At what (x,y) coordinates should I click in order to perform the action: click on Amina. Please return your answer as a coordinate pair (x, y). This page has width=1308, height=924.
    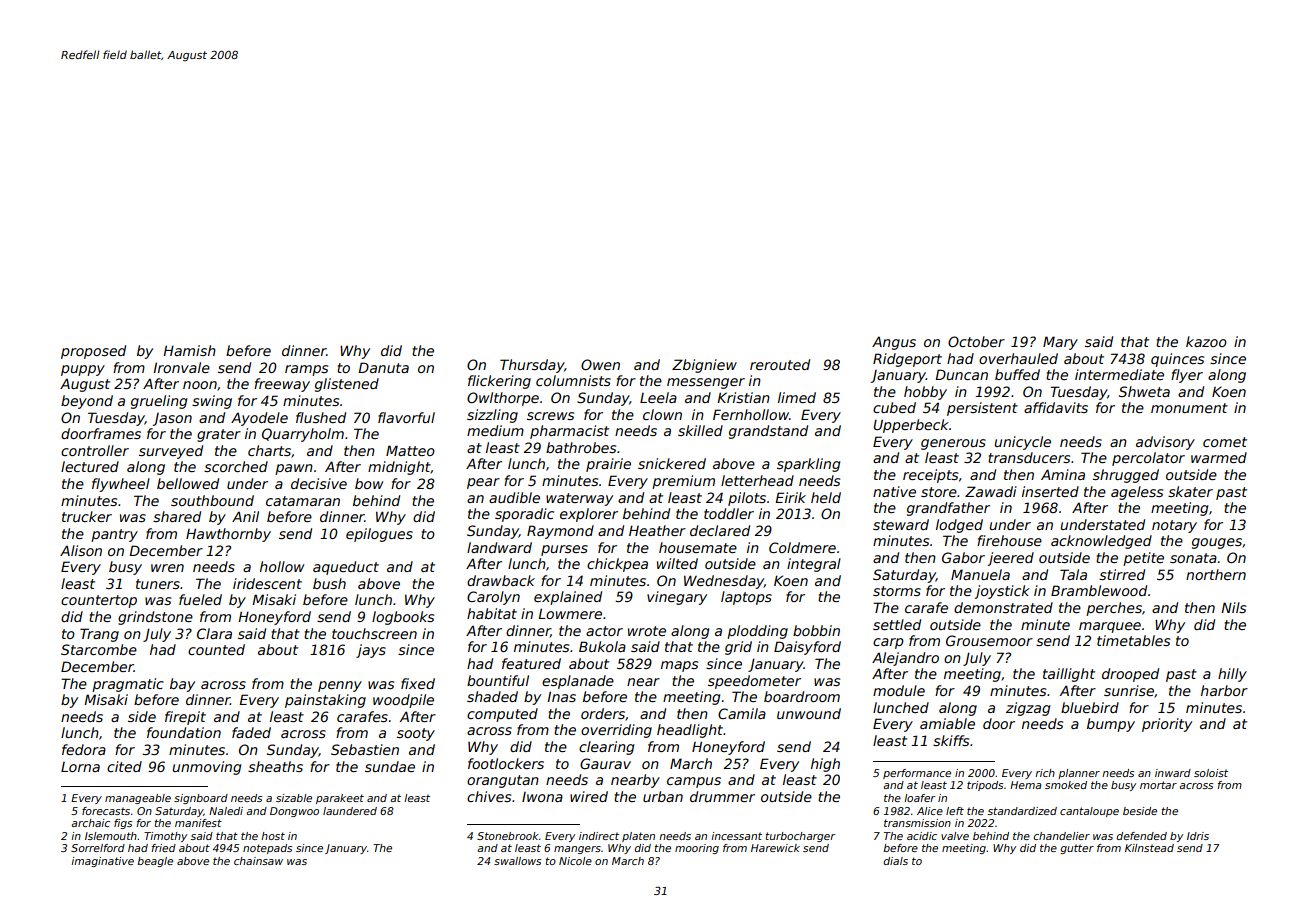
    Looking at the image, I should click on (1063, 474).
